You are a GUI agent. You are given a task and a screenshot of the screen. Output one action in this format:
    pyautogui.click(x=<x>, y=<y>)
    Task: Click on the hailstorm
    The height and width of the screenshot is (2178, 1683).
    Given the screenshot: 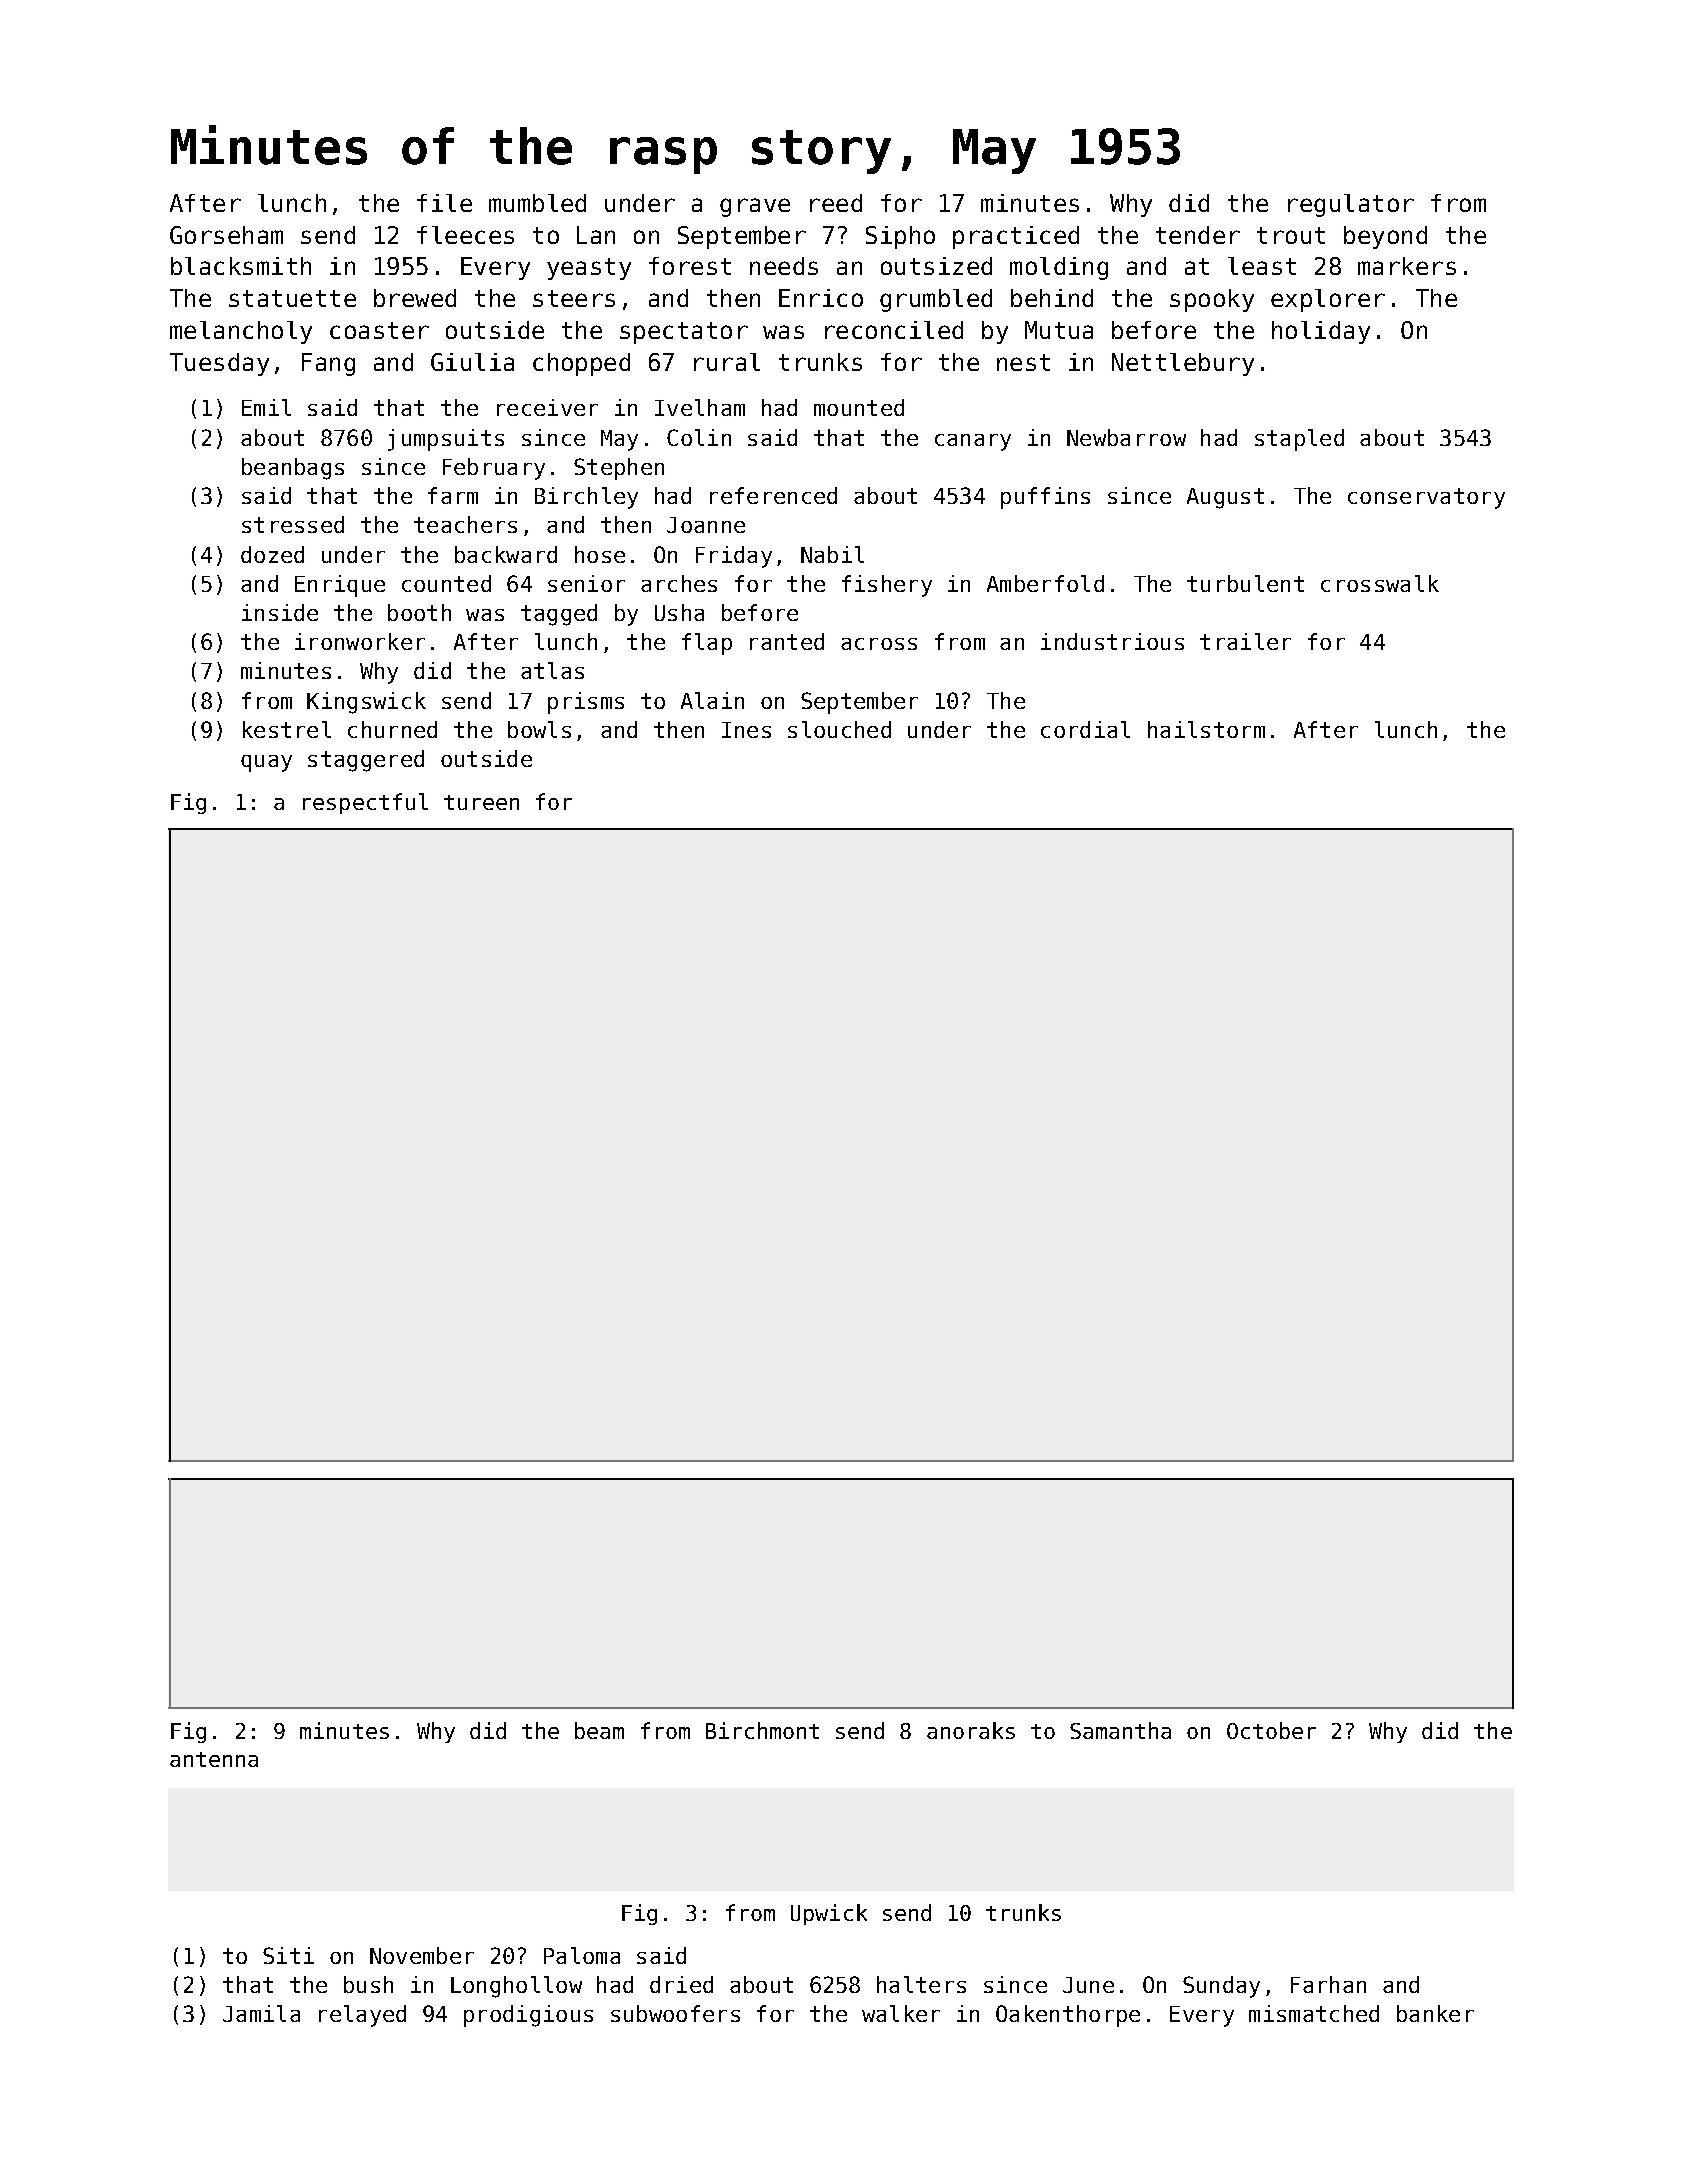 What is the action you would take?
    pyautogui.click(x=1206, y=729)
